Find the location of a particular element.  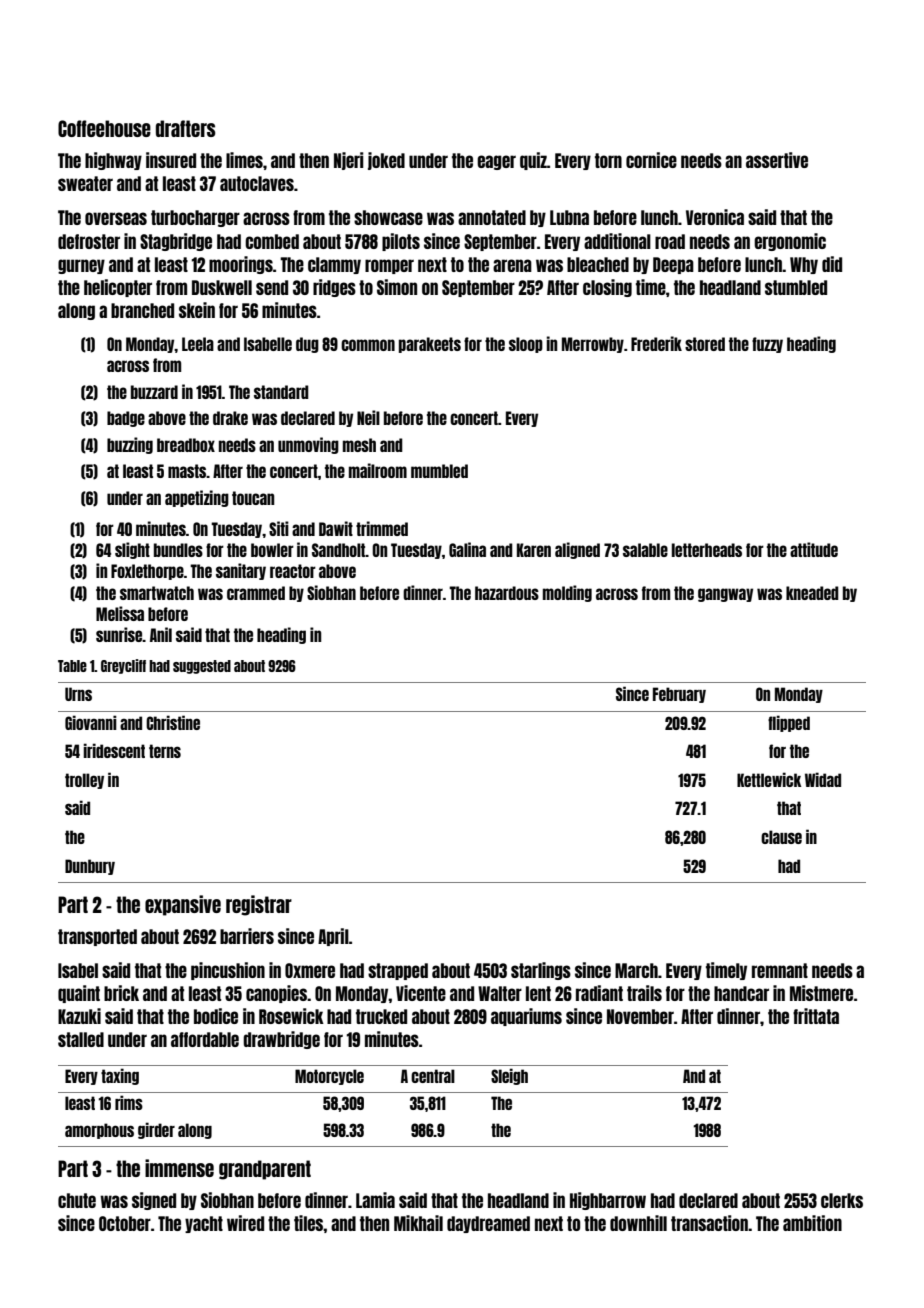

Galina is located at coordinates (467, 549).
